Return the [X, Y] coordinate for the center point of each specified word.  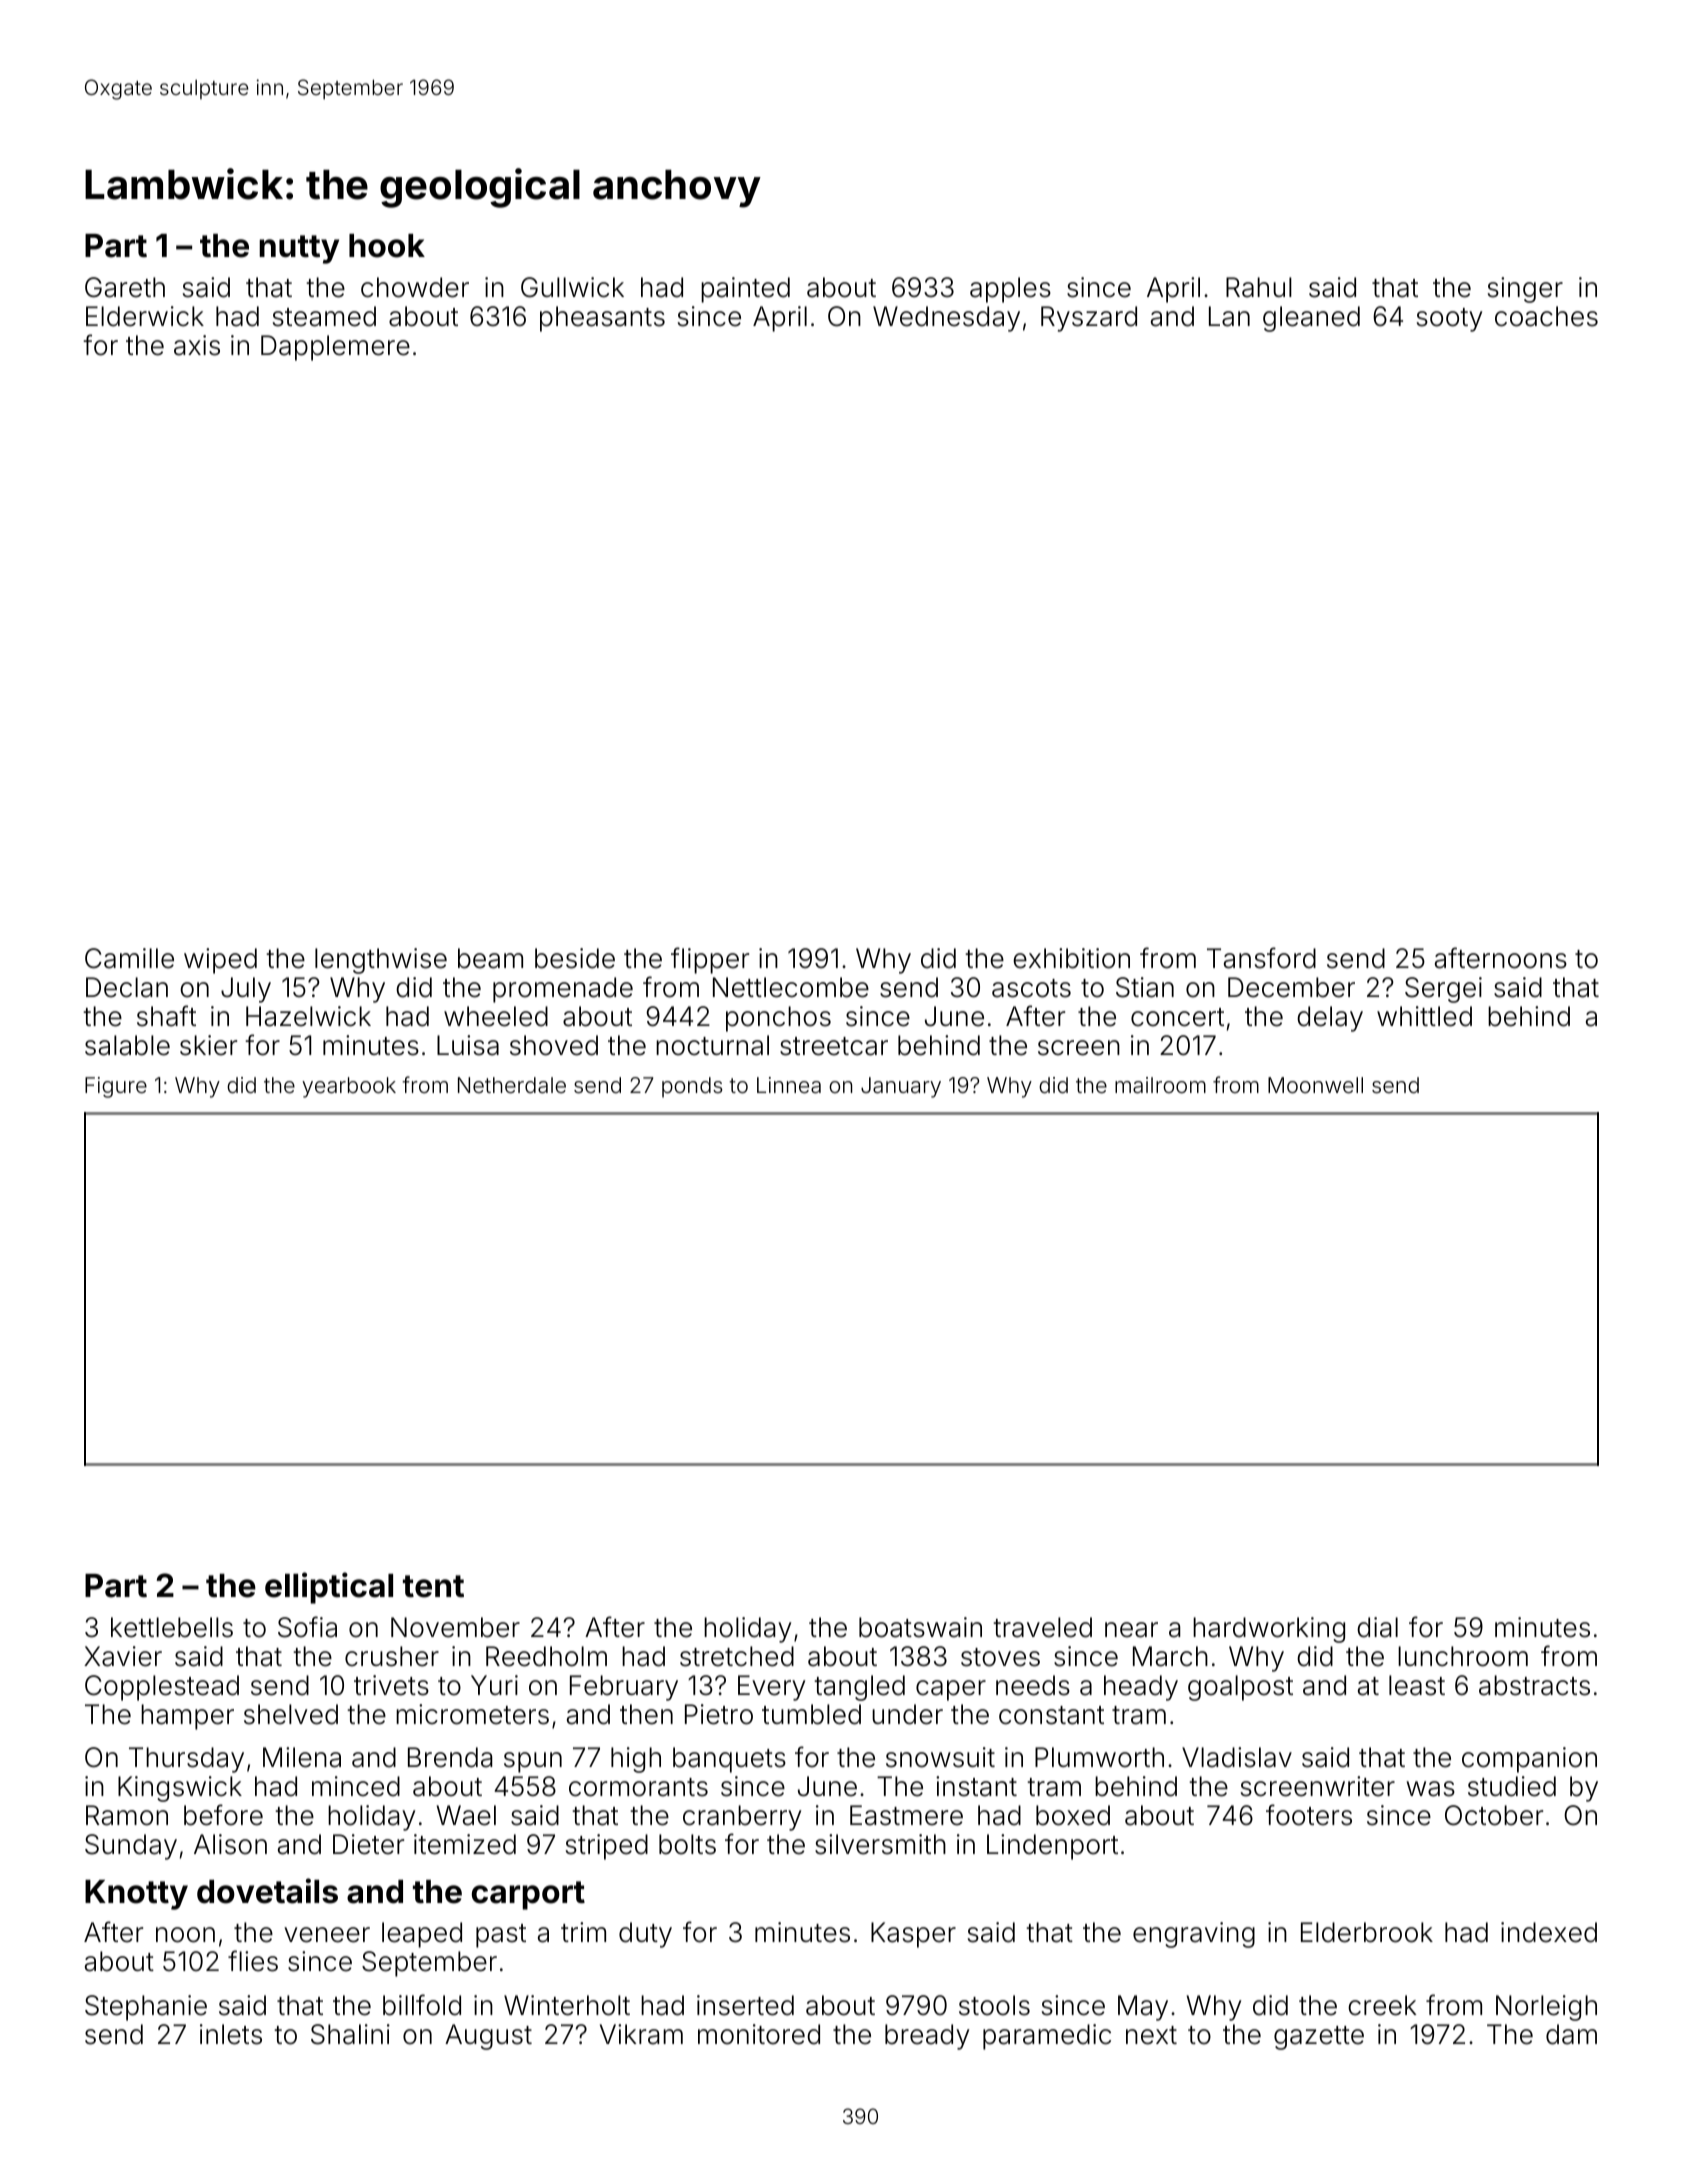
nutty [299, 249]
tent [433, 1586]
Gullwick [572, 287]
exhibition [1071, 958]
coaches [1546, 316]
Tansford [1261, 958]
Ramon [127, 1815]
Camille [129, 958]
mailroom [1160, 1085]
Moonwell [1315, 1085]
